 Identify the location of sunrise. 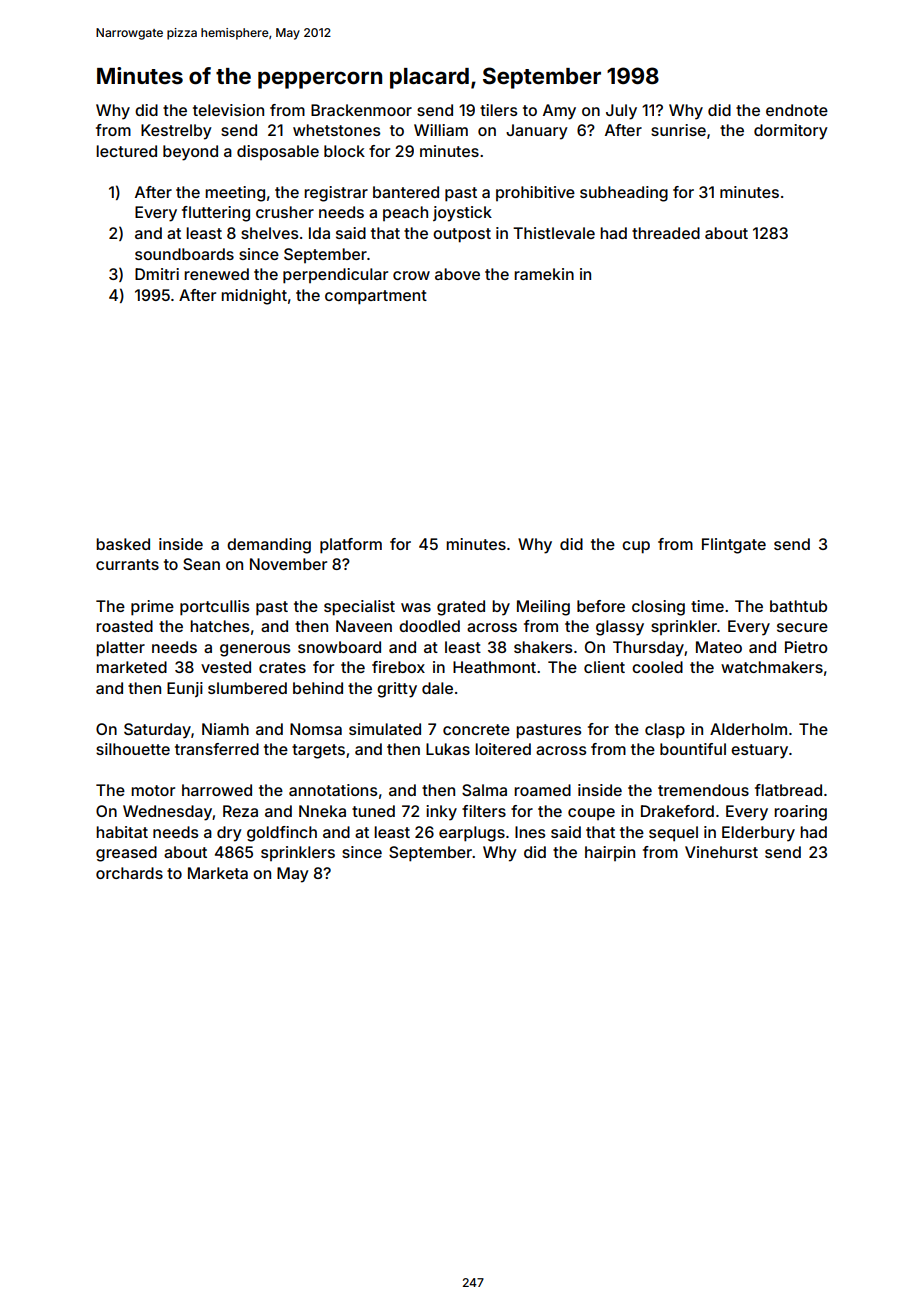
(678, 130).
